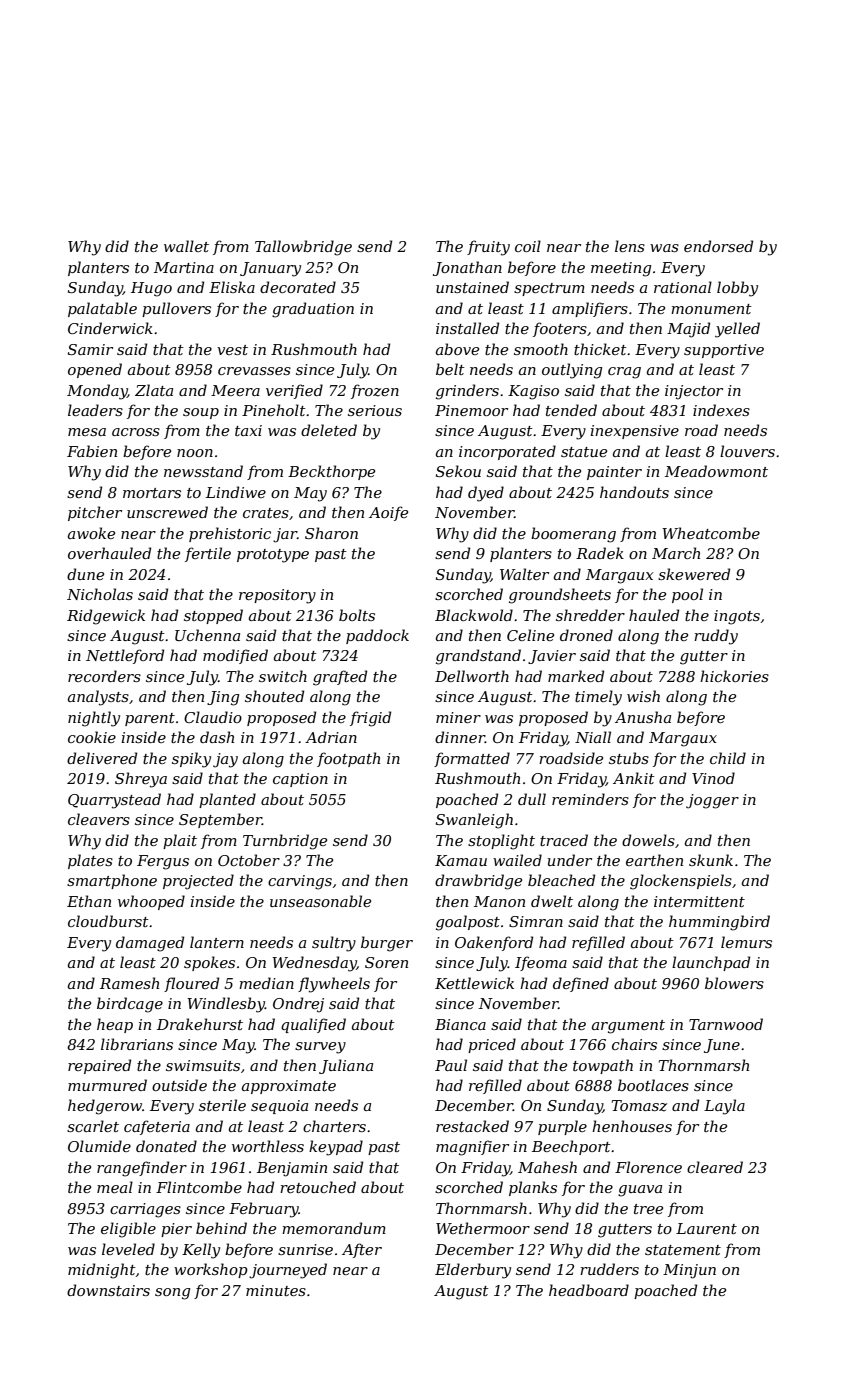 The height and width of the screenshot is (1400, 849). What do you see at coordinates (264, 1210) in the screenshot?
I see `February` at bounding box center [264, 1210].
